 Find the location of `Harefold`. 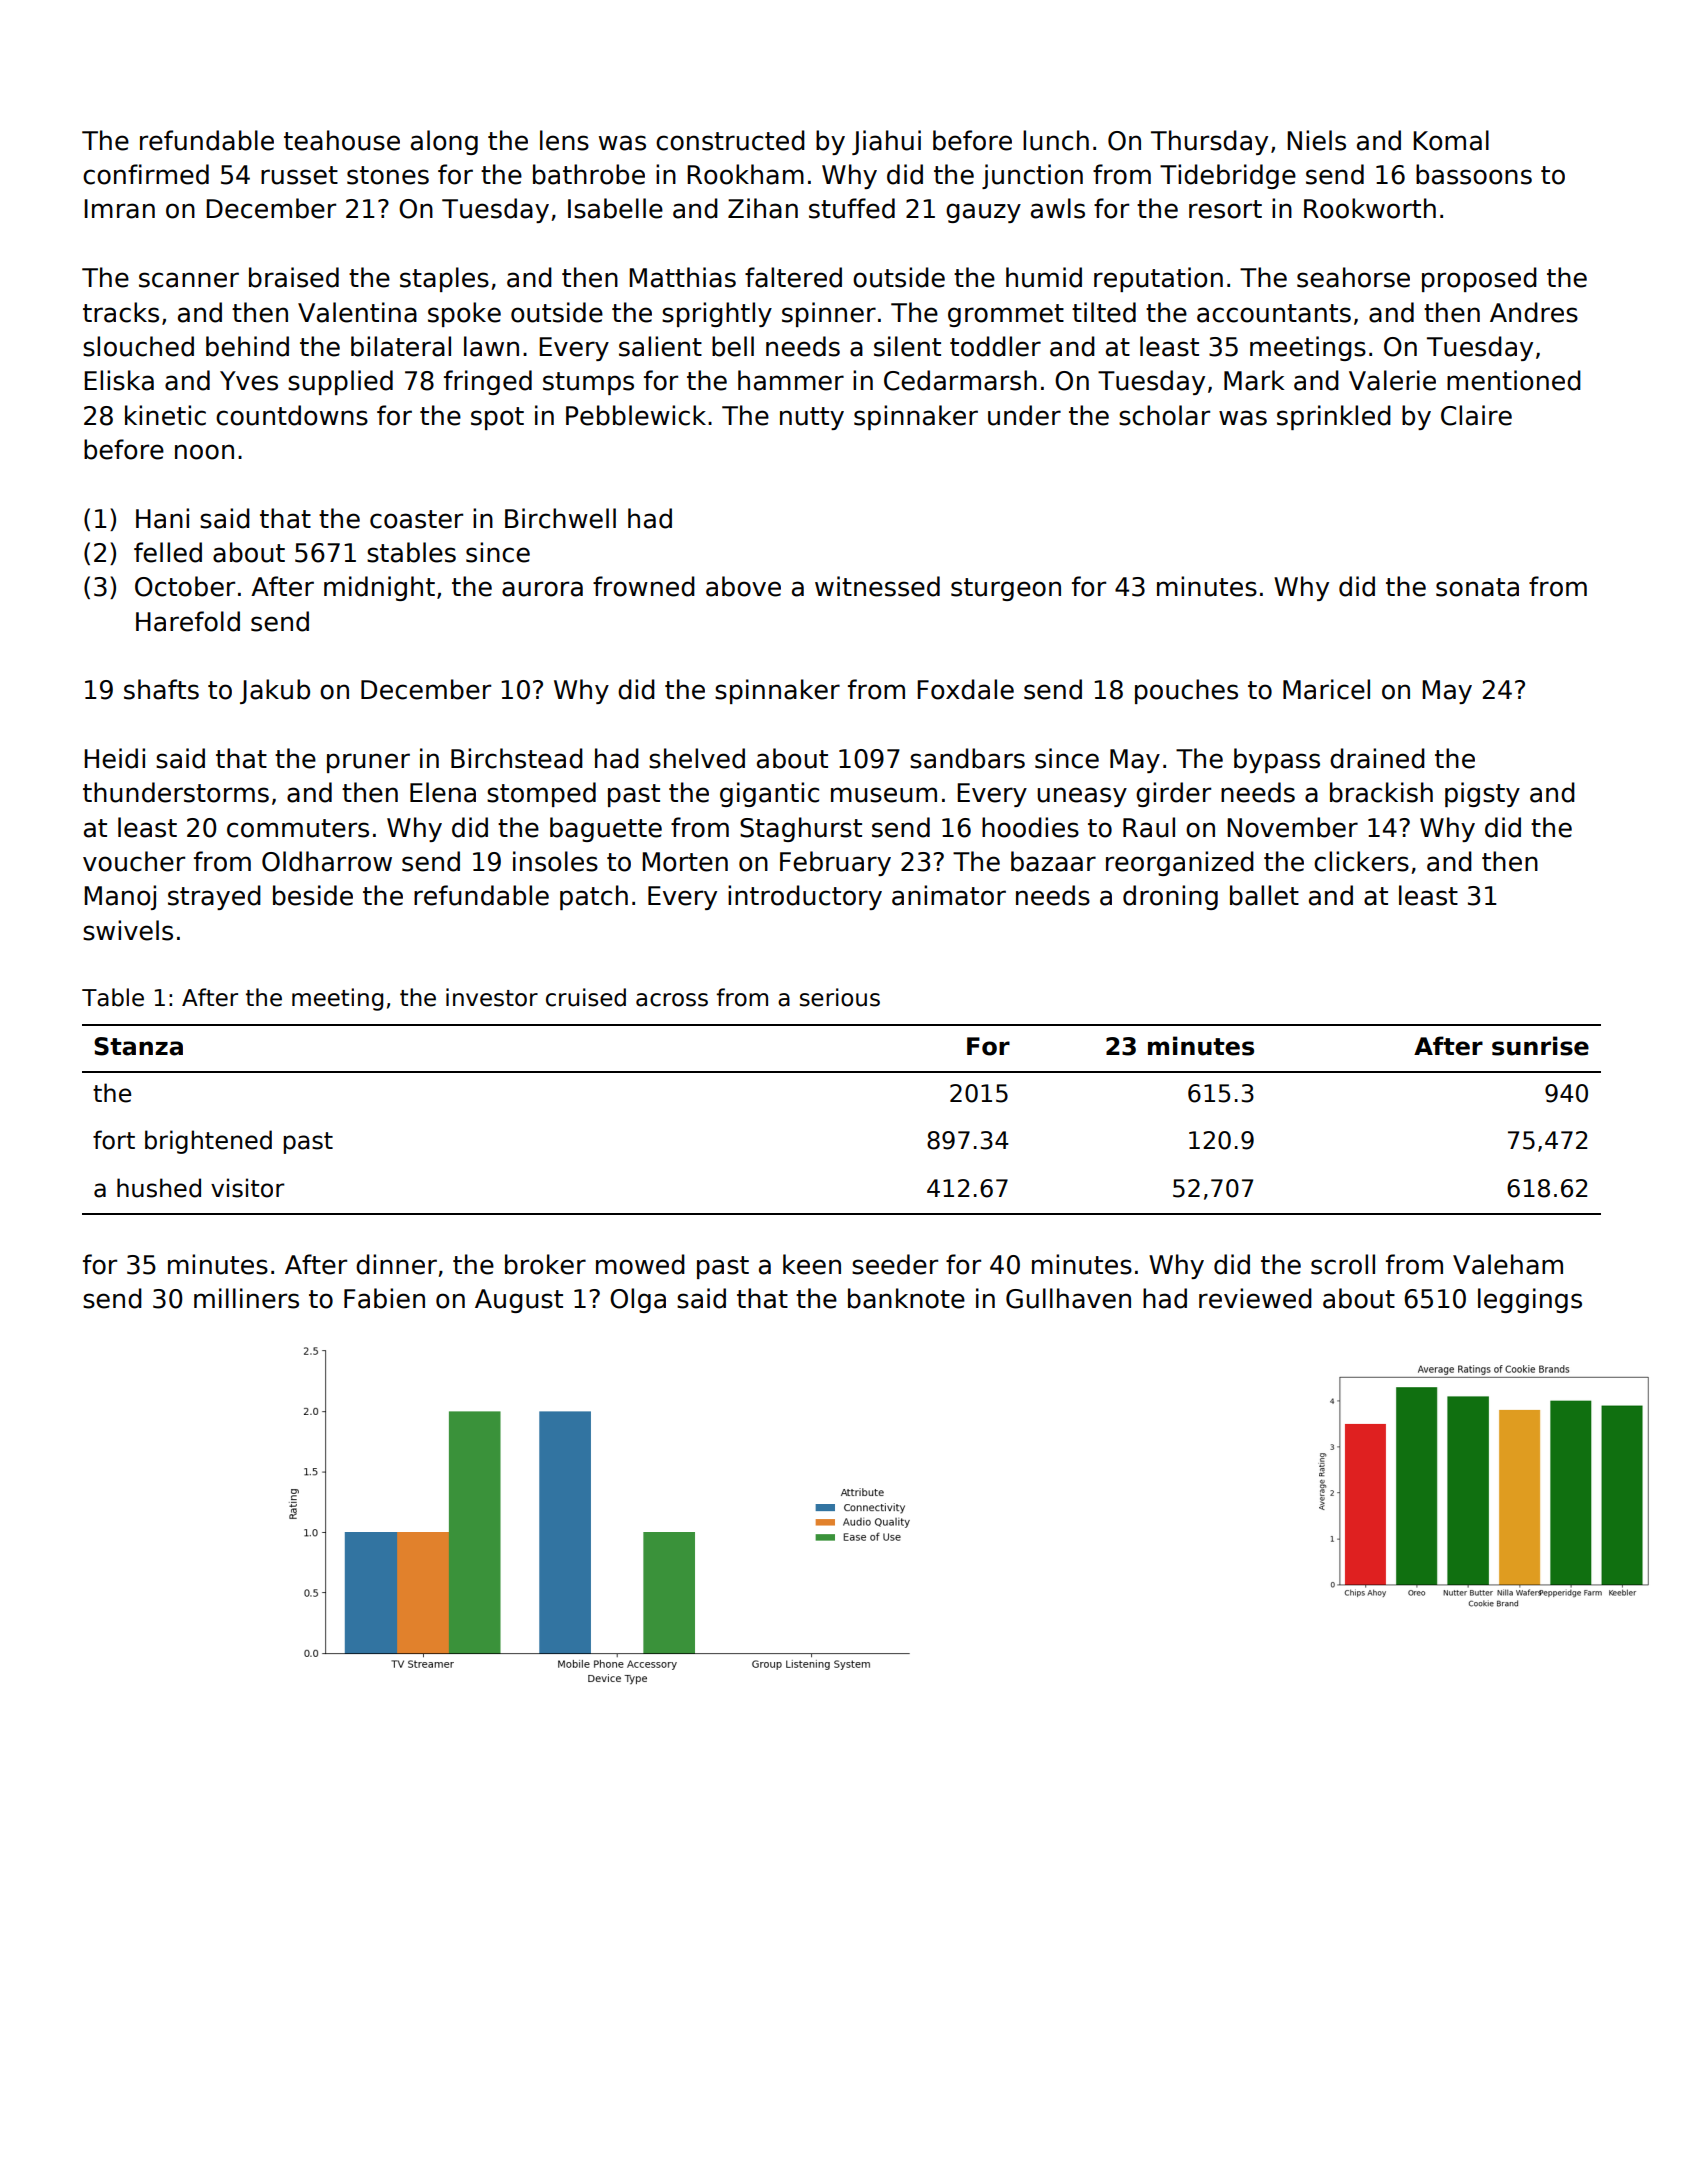

Harefold is located at coordinates (188, 621).
